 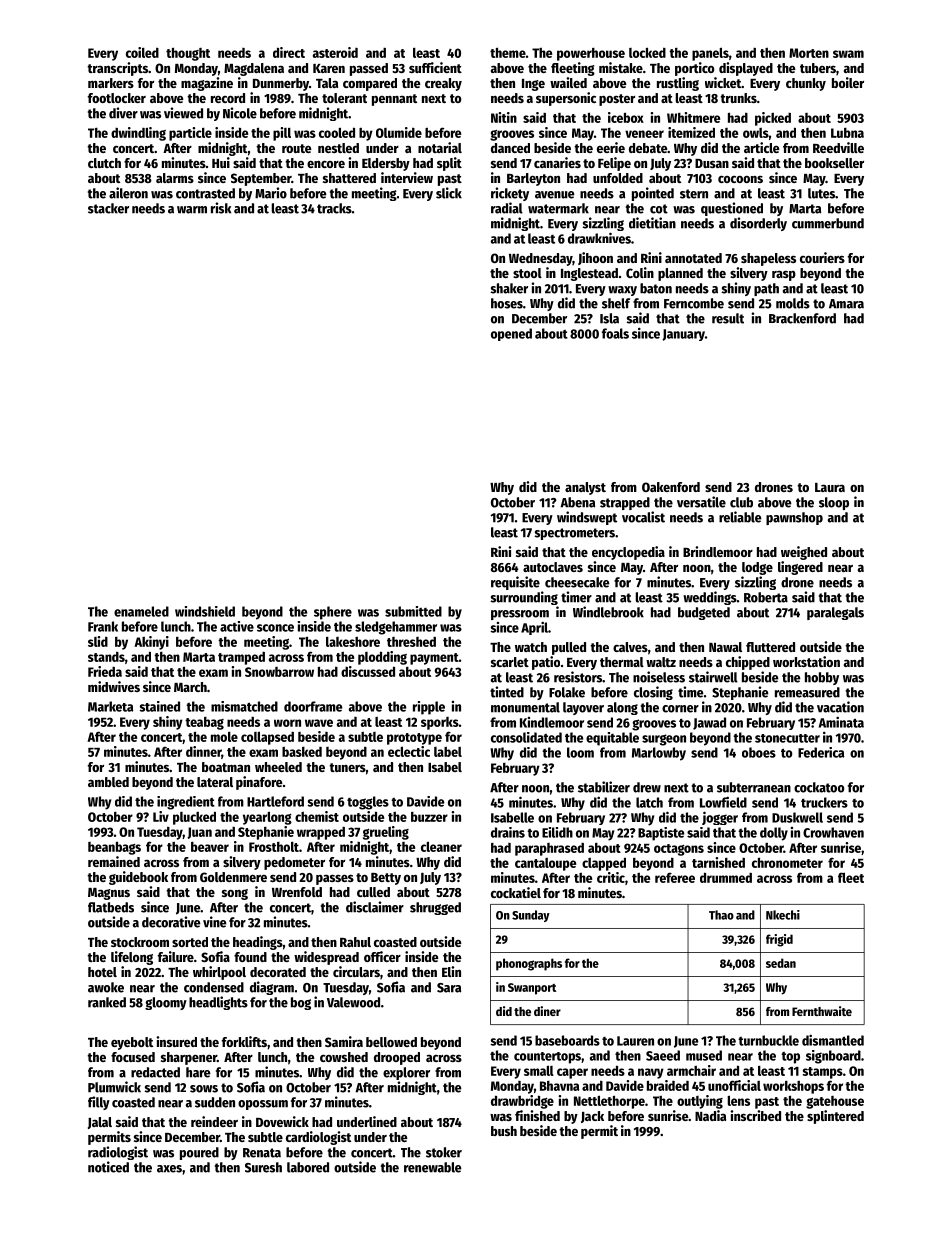 I want to click on canaries, so click(x=557, y=162).
